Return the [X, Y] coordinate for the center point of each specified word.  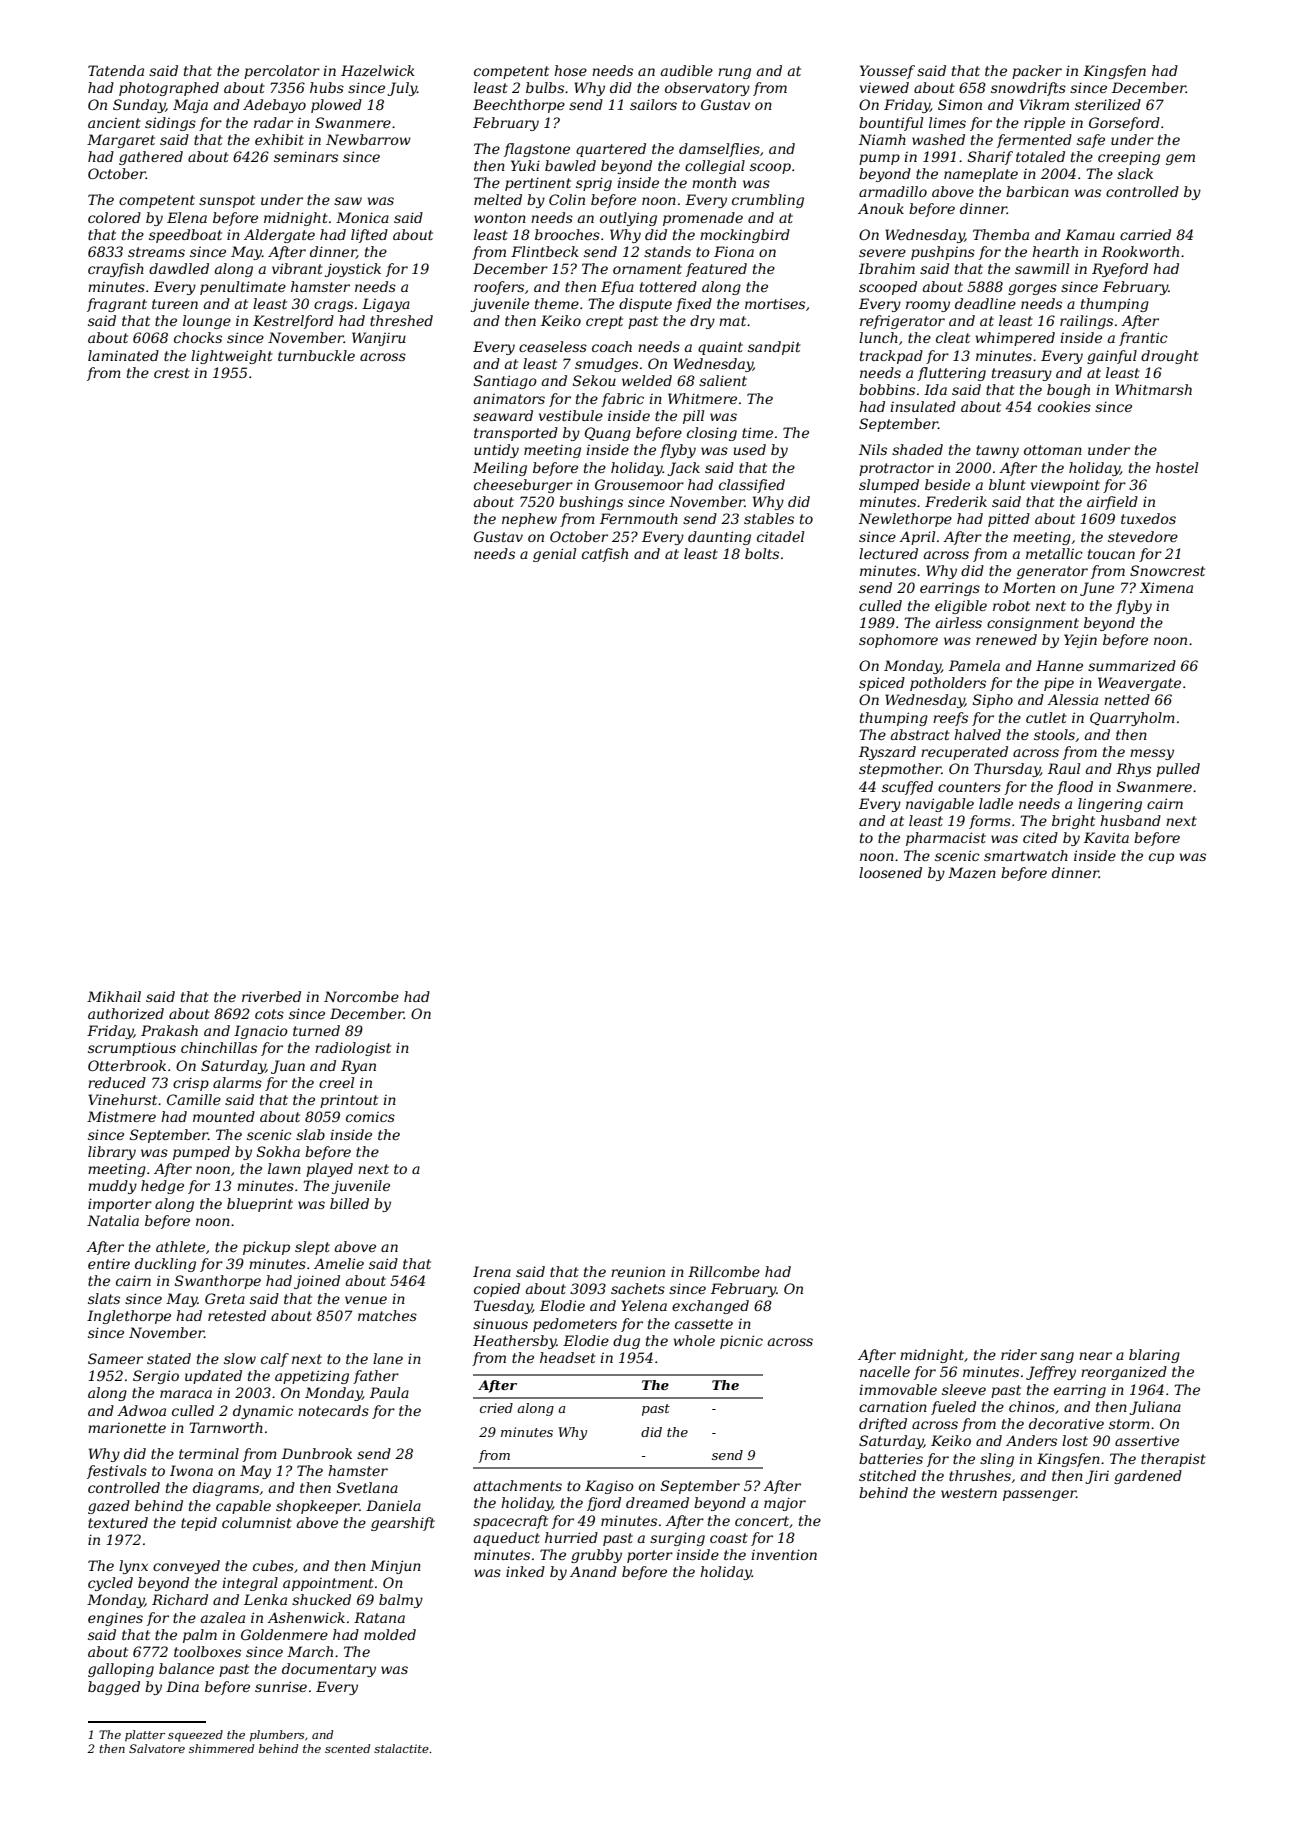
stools [1054, 734]
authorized [126, 1014]
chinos [1032, 1406]
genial [554, 555]
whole [694, 1340]
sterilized [1108, 105]
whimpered [1015, 339]
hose [570, 70]
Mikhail [114, 996]
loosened [890, 872]
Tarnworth [226, 1427]
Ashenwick [306, 1617]
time [757, 432]
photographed [169, 89]
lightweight [232, 357]
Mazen [972, 873]
